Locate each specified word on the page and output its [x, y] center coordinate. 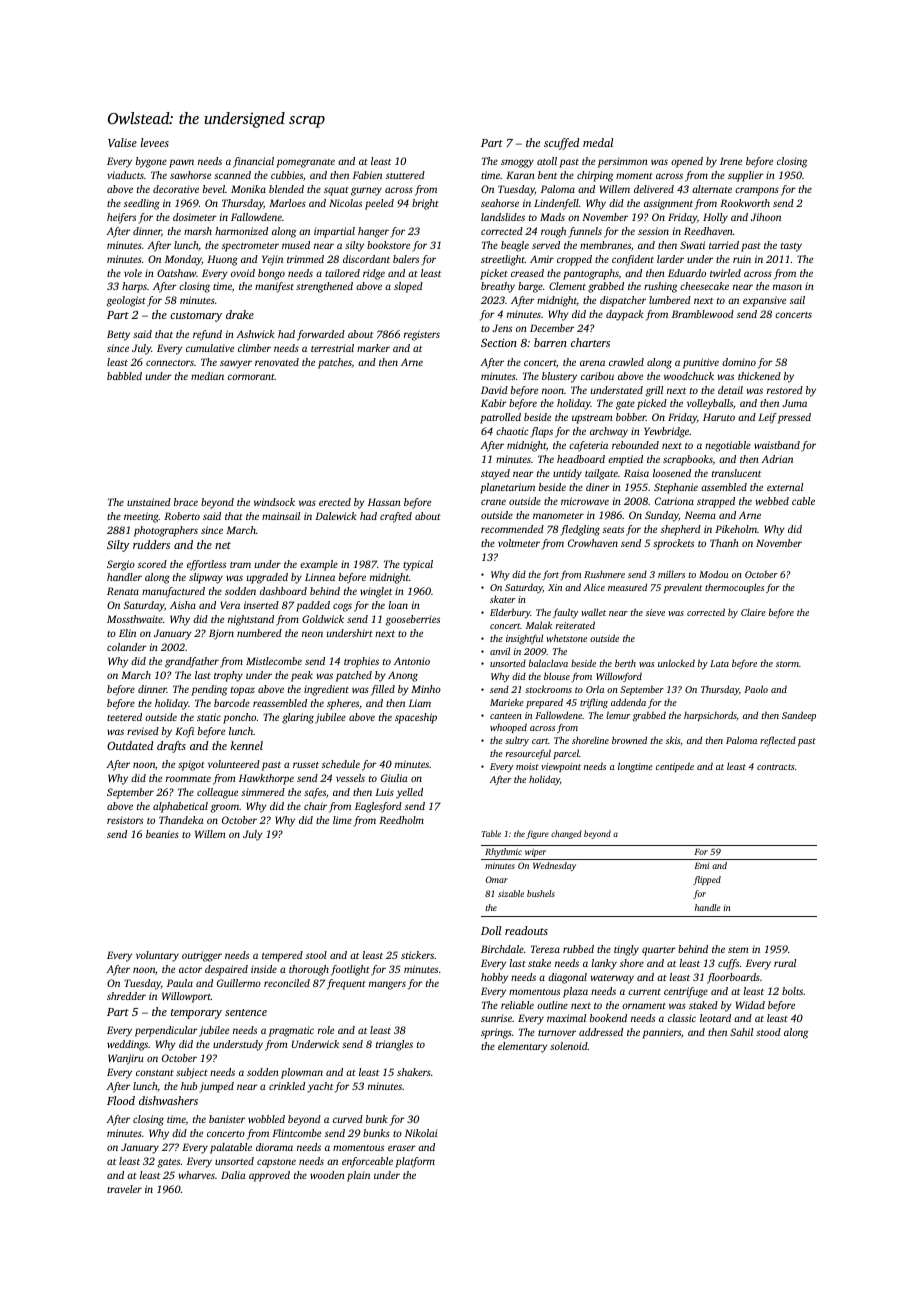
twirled [725, 273]
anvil [500, 651]
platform [415, 1162]
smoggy [517, 163]
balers [406, 259]
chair [315, 806]
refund [207, 335]
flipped [707, 880]
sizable [511, 893]
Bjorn [221, 634]
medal [598, 142]
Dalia [233, 1175]
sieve [655, 612]
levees [155, 142]
